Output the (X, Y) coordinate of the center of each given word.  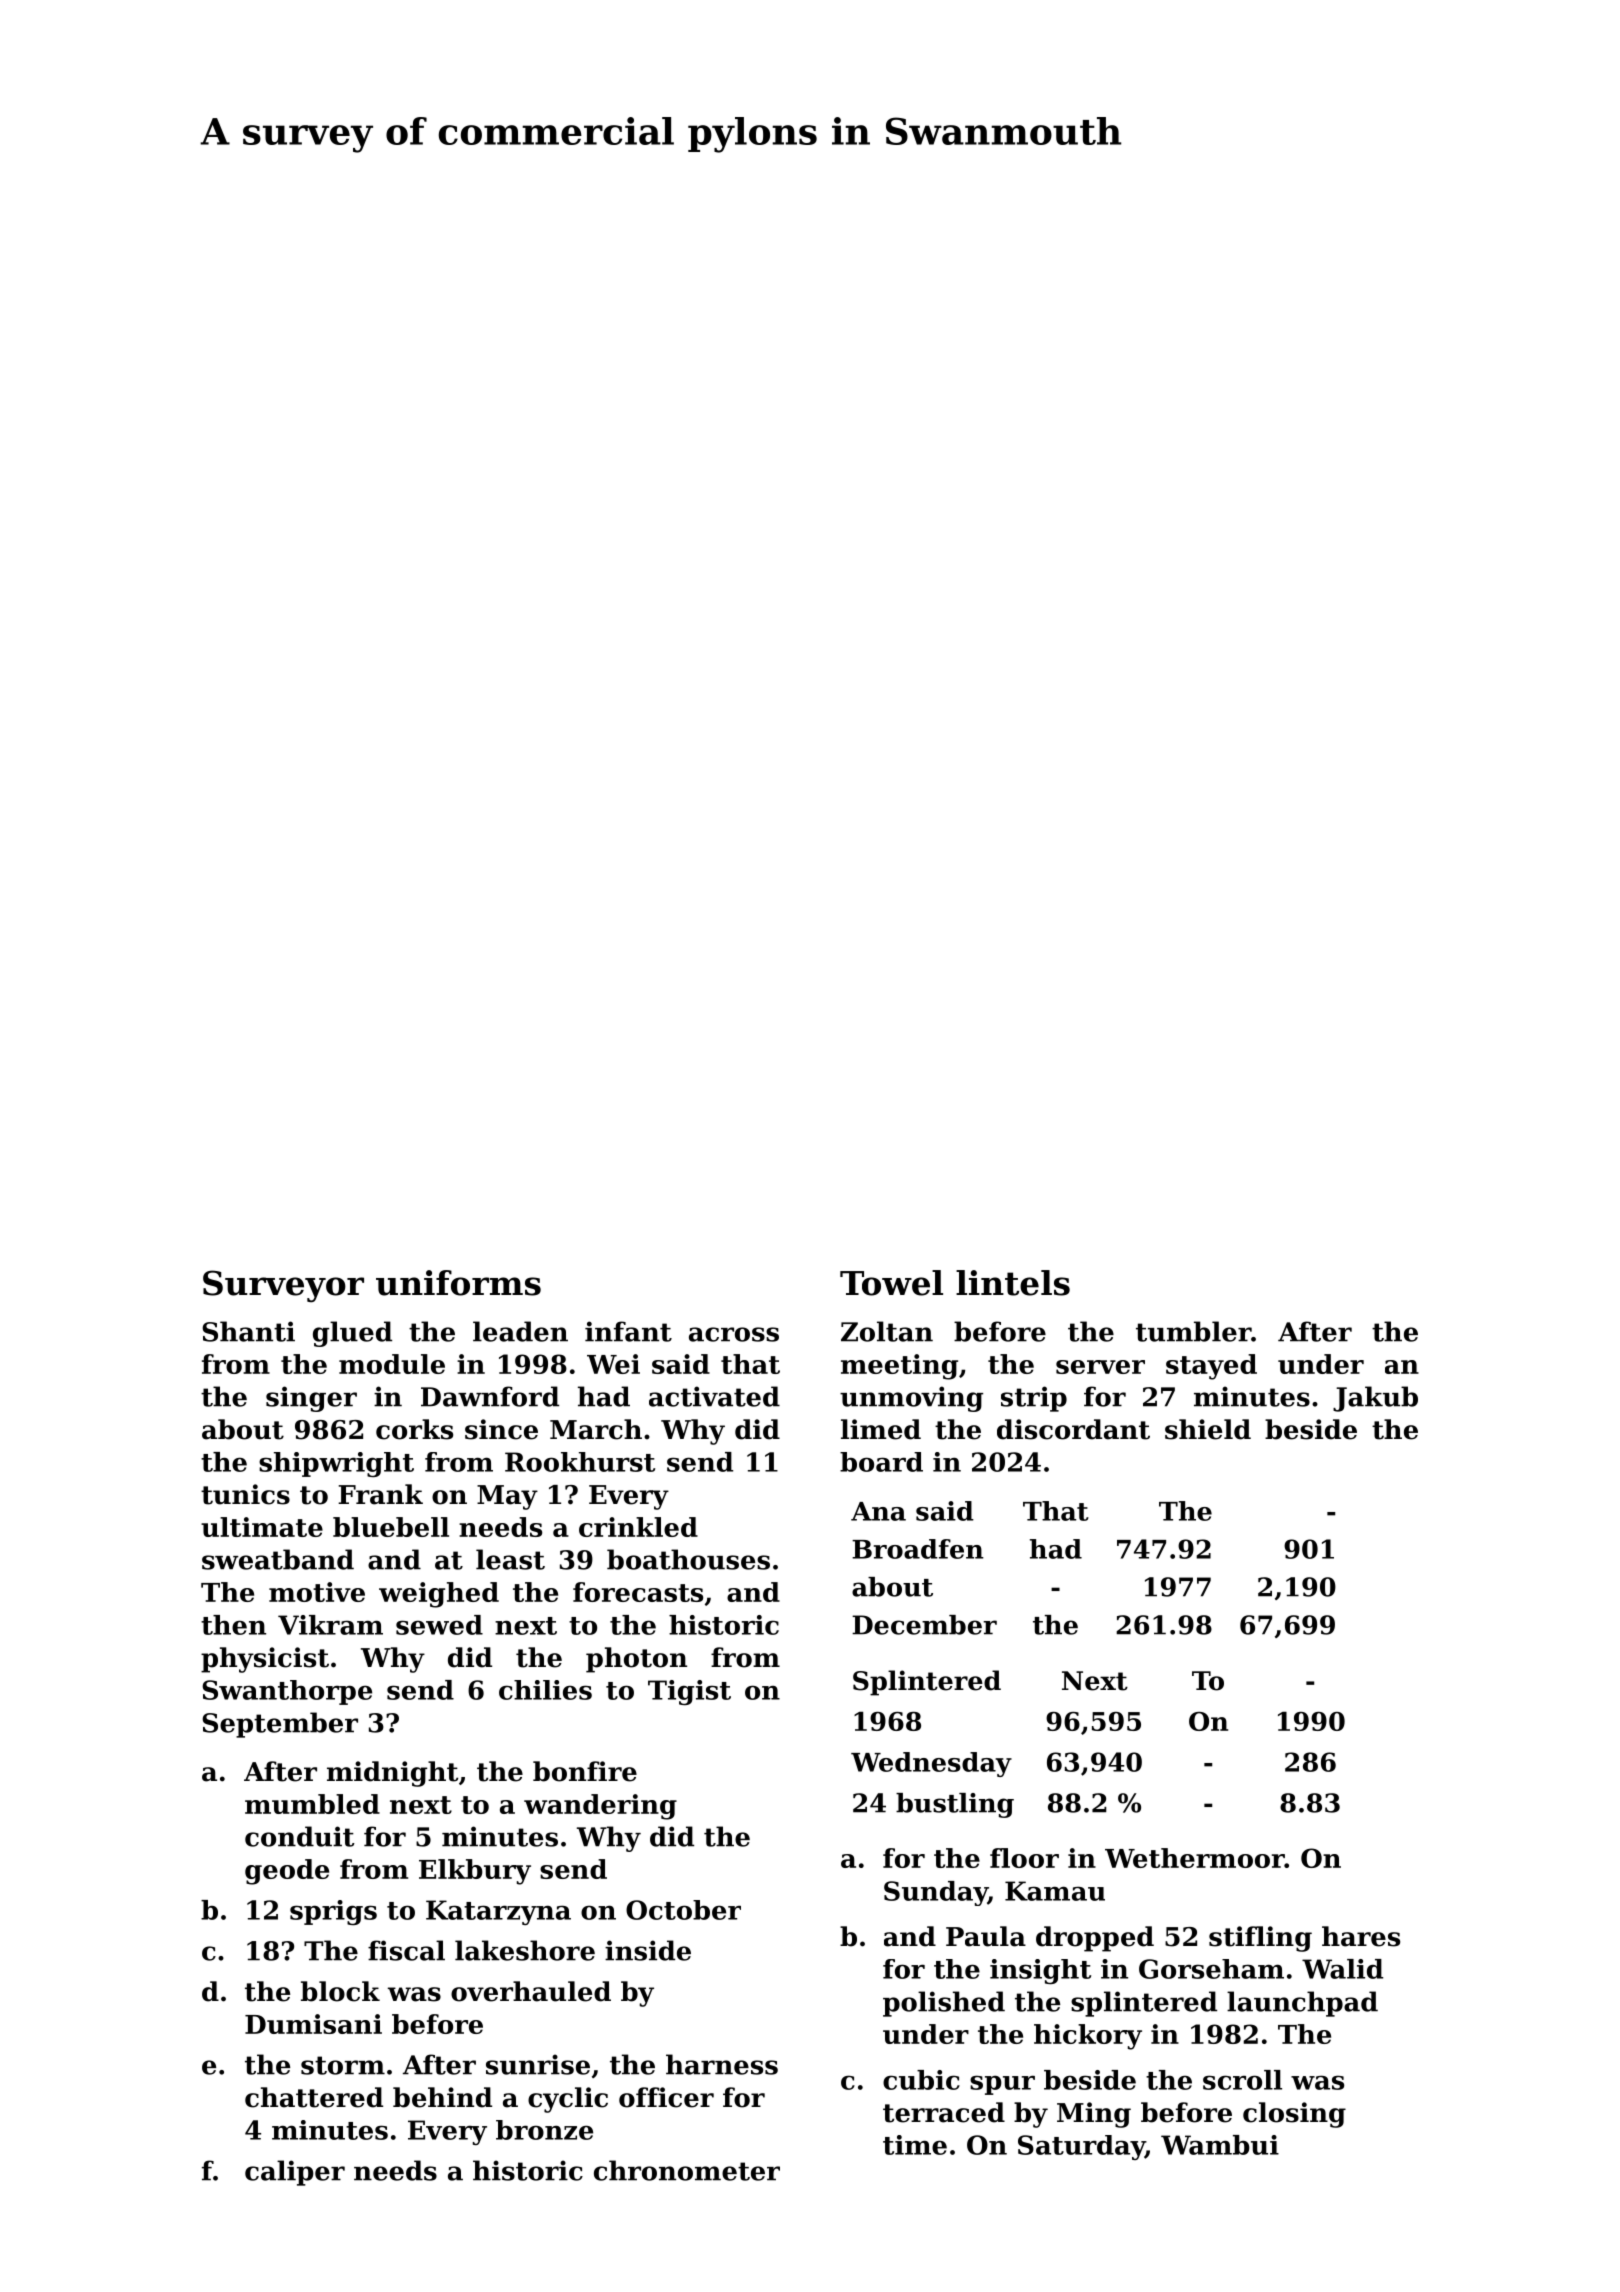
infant (628, 1331)
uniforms (458, 1283)
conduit (299, 1836)
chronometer (687, 2170)
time (915, 2145)
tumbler (1193, 1331)
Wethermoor (1195, 1858)
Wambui (1220, 2145)
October (683, 1910)
